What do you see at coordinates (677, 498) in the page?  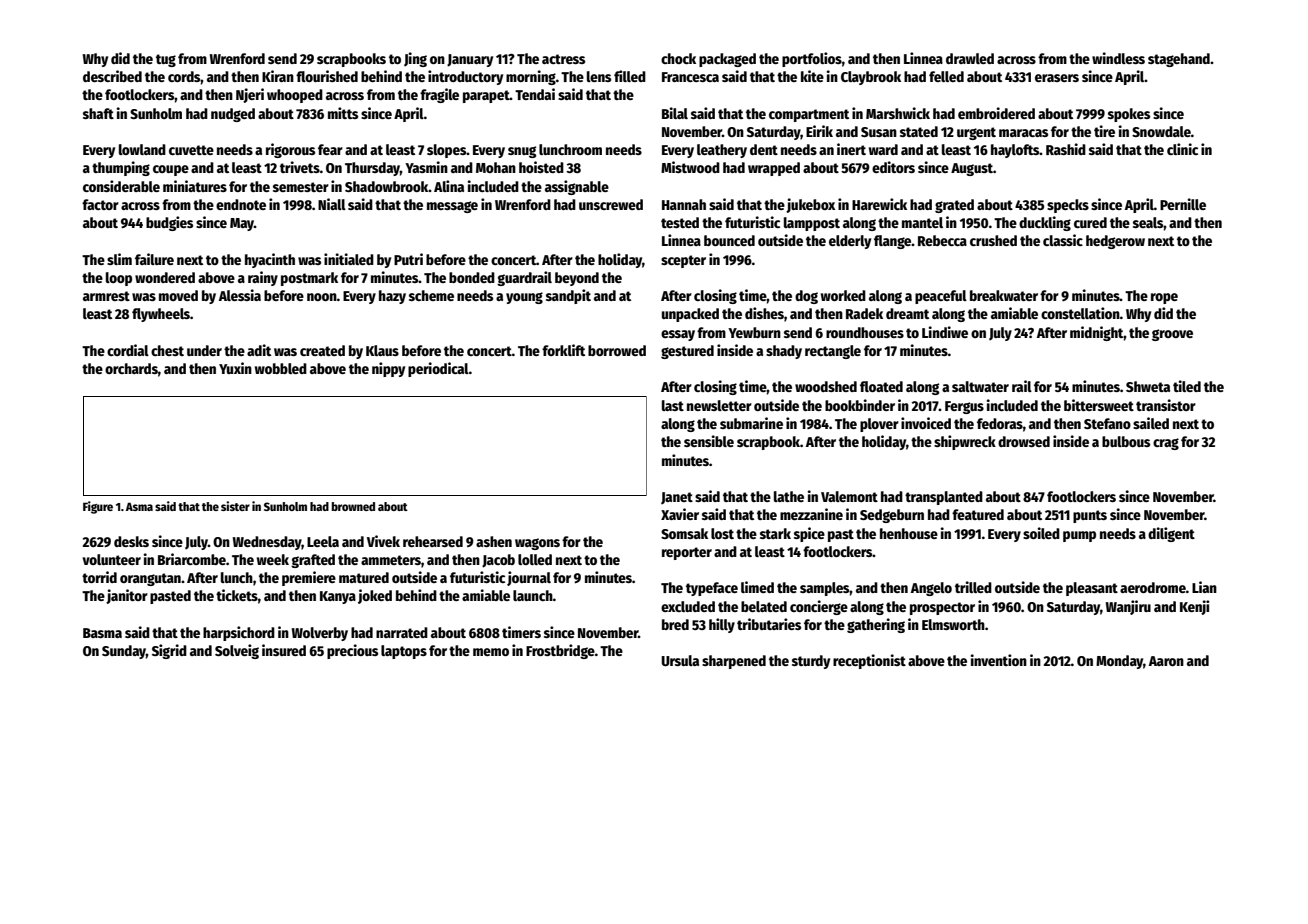 I see `Janet` at bounding box center [677, 498].
